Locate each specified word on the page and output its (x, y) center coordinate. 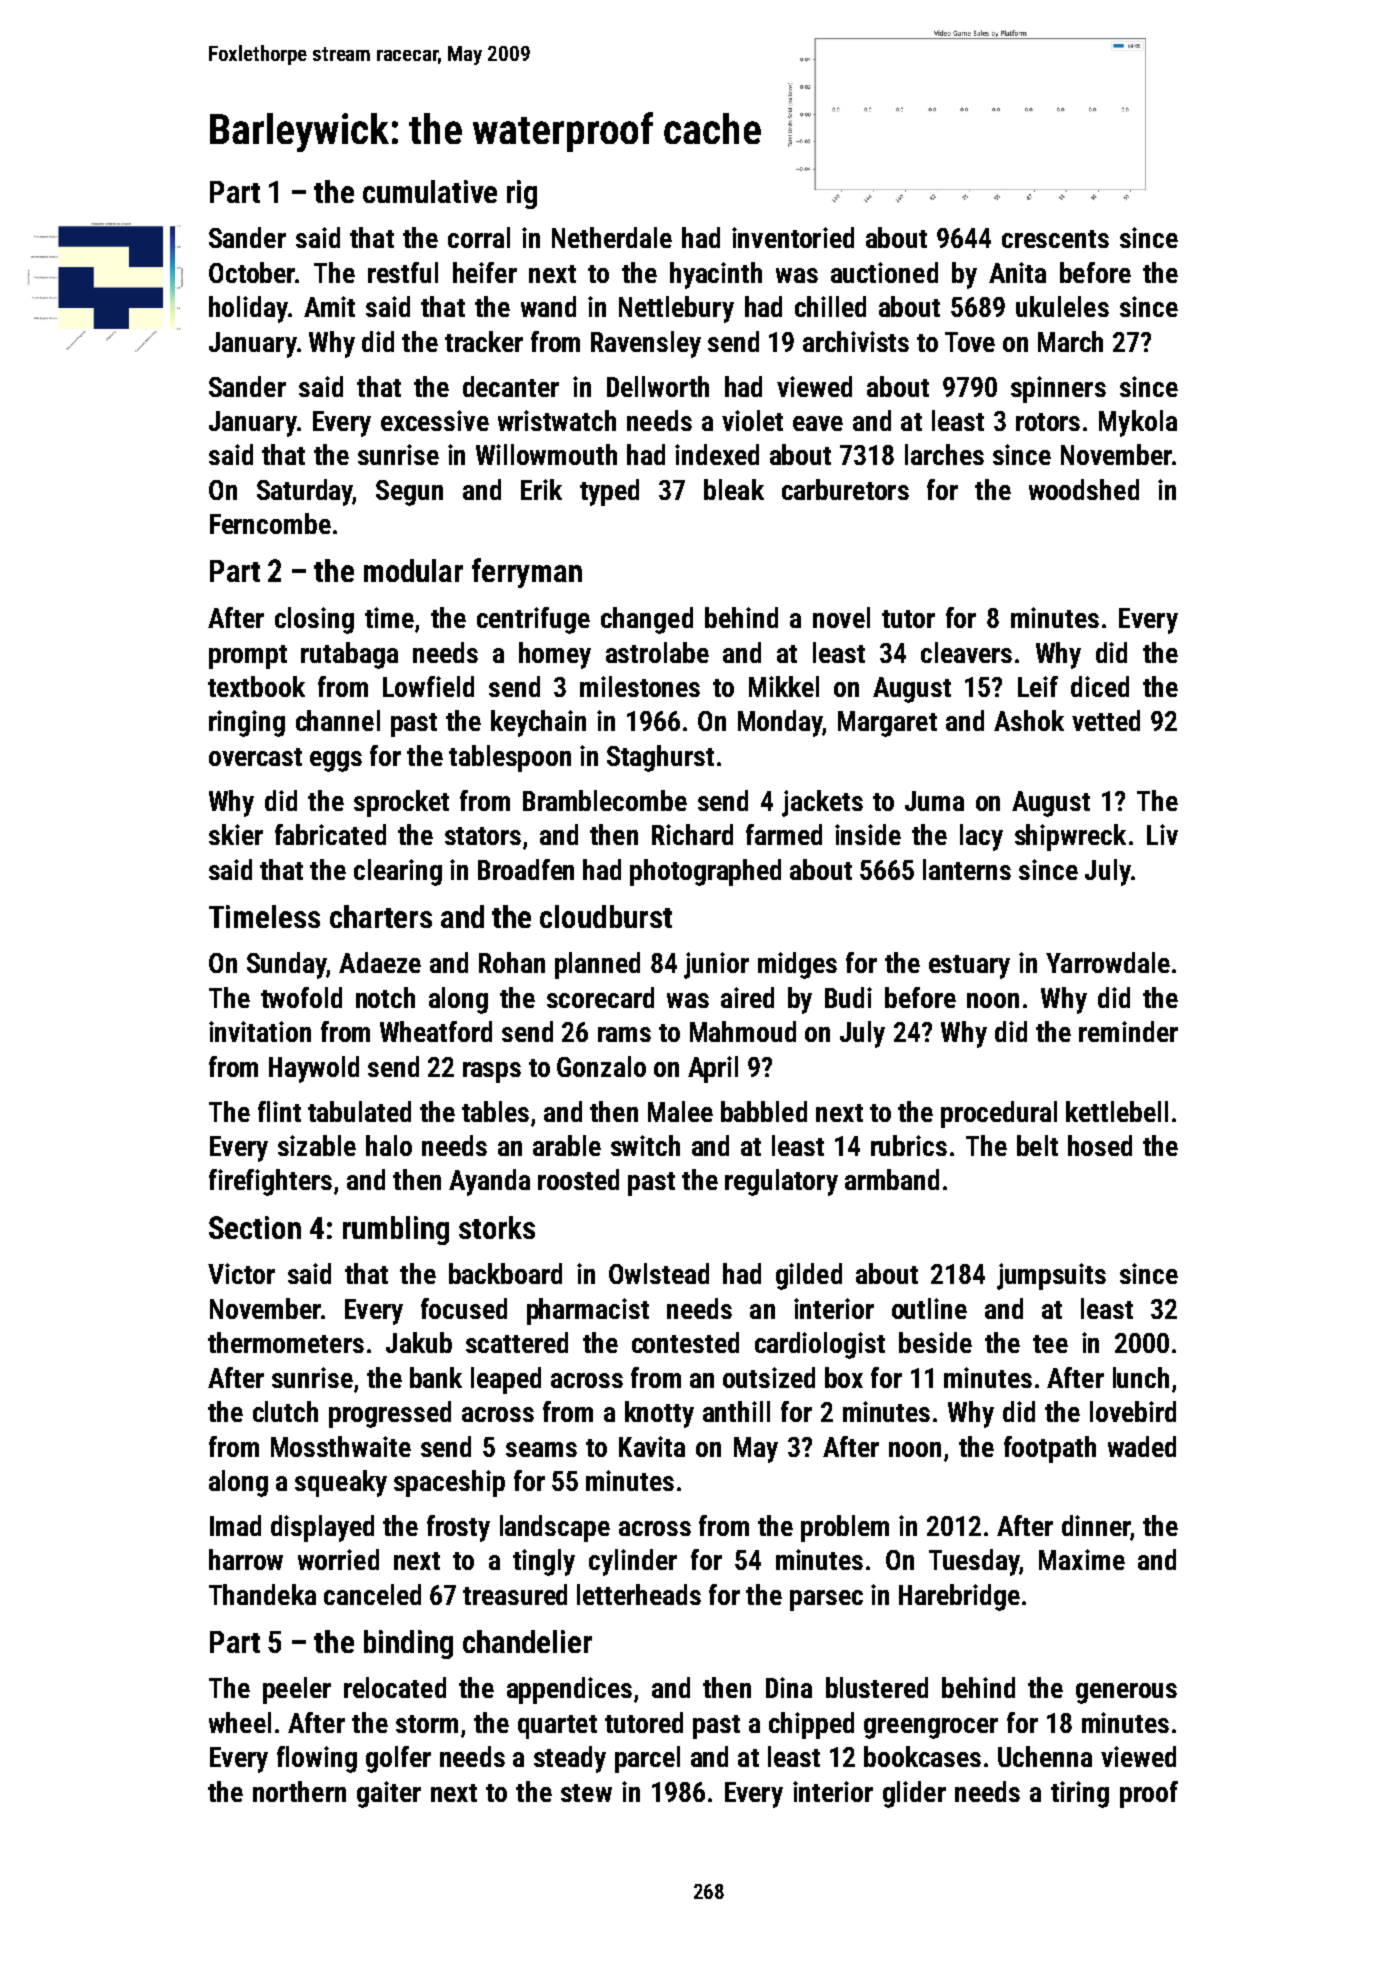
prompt (248, 657)
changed (647, 620)
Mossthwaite (341, 1446)
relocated (395, 1687)
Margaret (887, 724)
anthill (736, 1411)
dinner (1096, 1525)
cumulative (430, 191)
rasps (492, 1072)
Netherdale (612, 237)
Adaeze (380, 962)
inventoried (793, 237)
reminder (1128, 1031)
